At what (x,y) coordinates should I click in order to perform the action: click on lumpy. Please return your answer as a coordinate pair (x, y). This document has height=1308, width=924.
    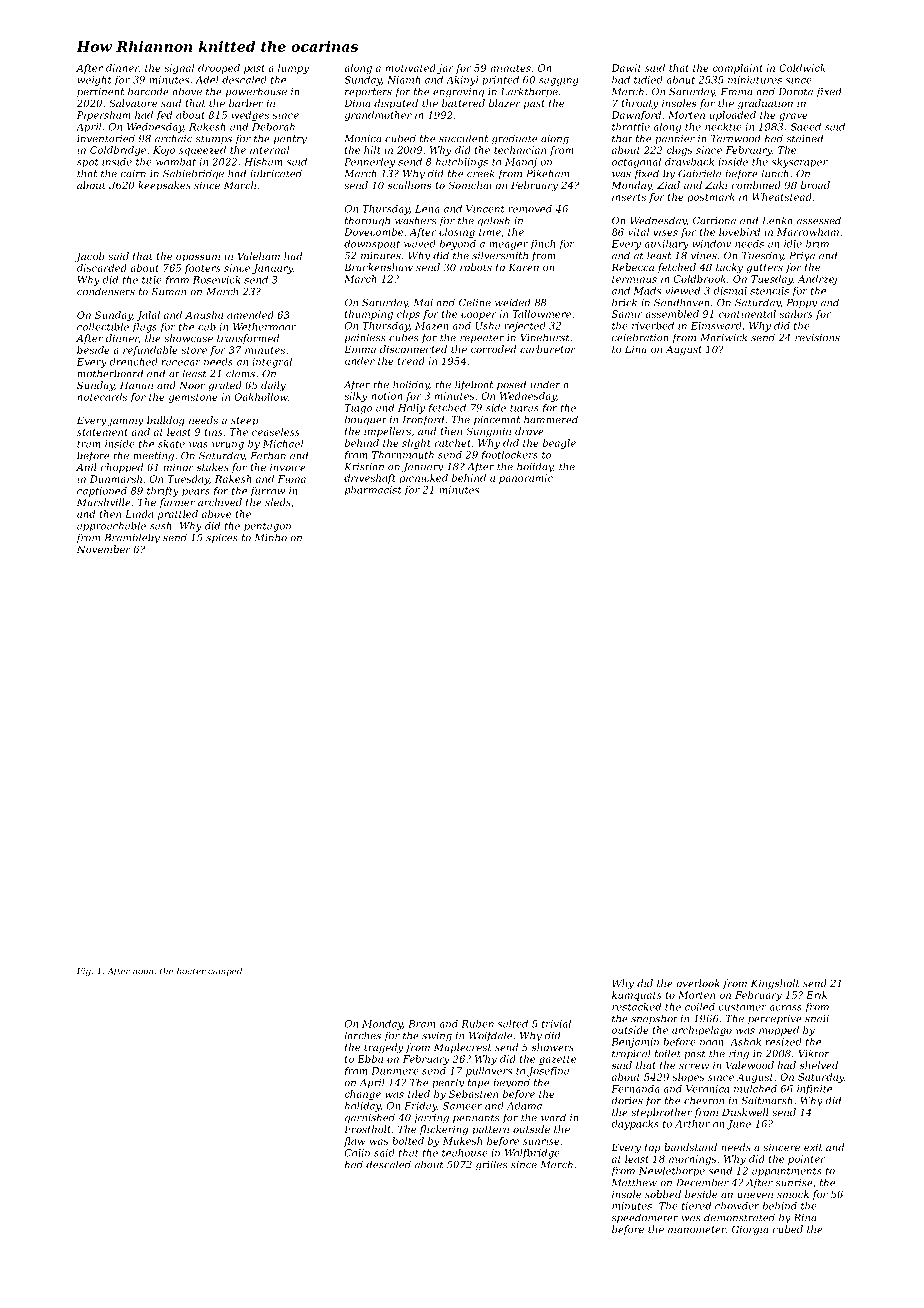
    Looking at the image, I should click on (293, 69).
